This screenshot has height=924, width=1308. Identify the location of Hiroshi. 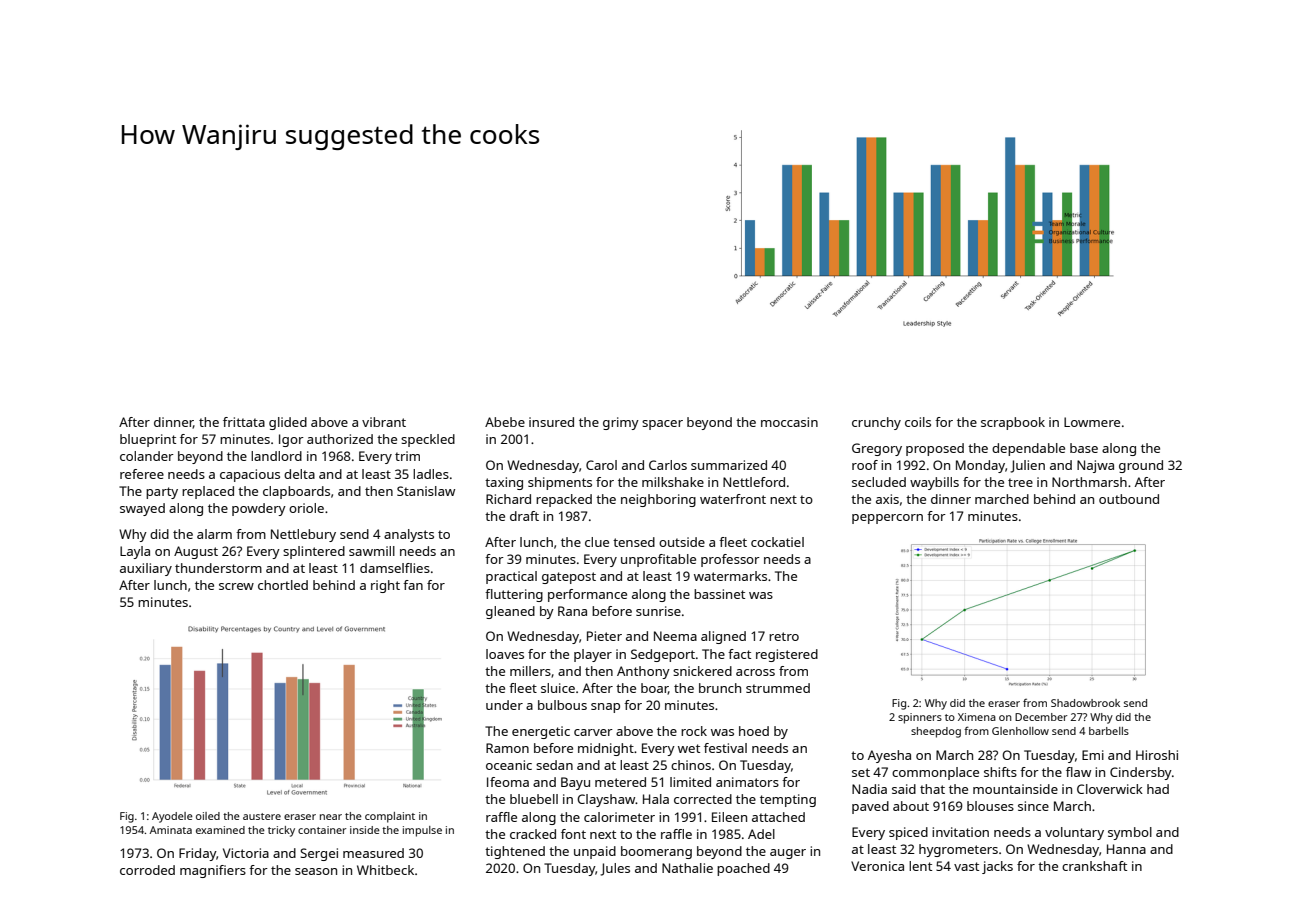
(1157, 755).
